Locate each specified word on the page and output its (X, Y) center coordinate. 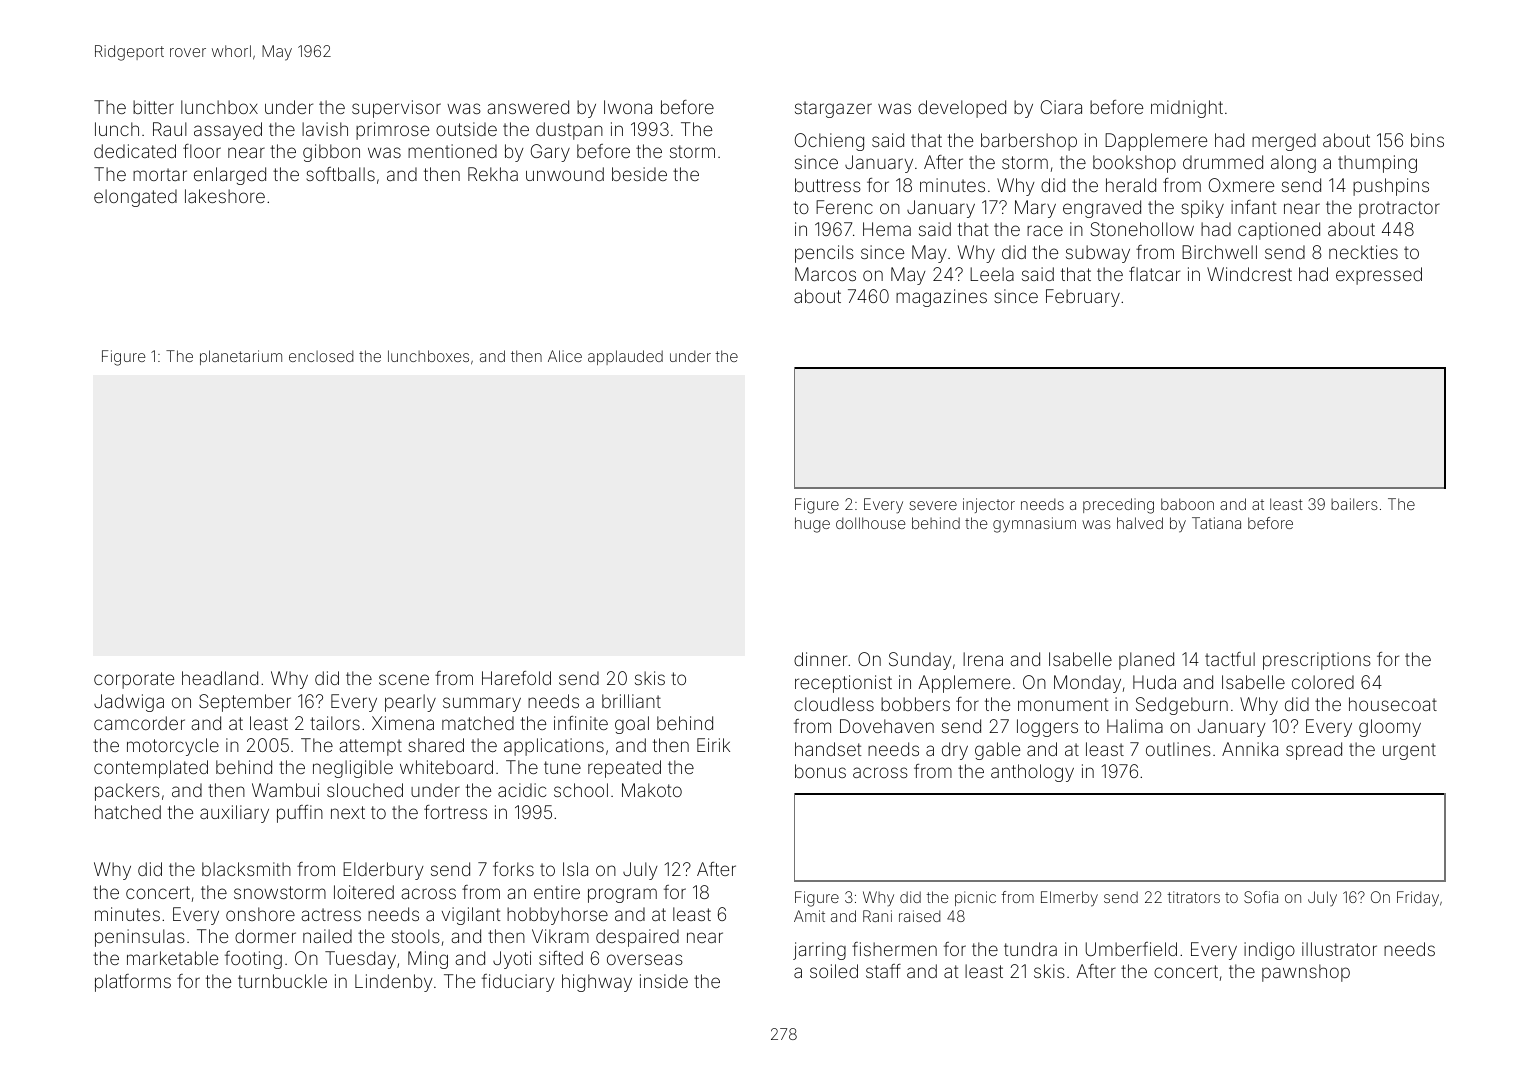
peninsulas (140, 938)
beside (639, 174)
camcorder (139, 723)
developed (962, 109)
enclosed (321, 356)
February (1083, 298)
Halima (1135, 726)
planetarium (241, 357)
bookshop (1134, 164)
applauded (625, 357)
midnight (1187, 109)
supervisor (396, 109)
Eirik (713, 745)
